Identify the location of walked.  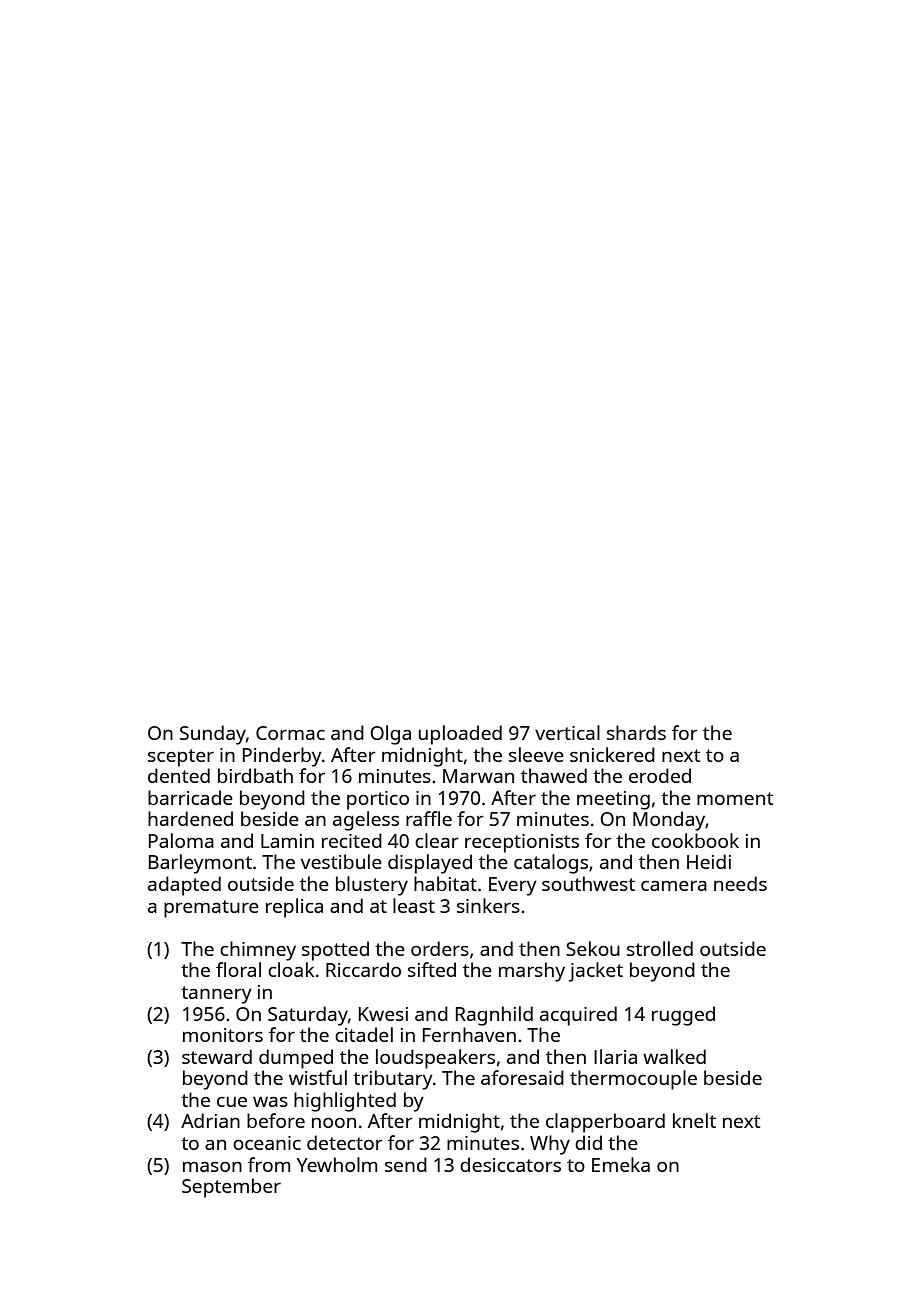
(674, 1056).
